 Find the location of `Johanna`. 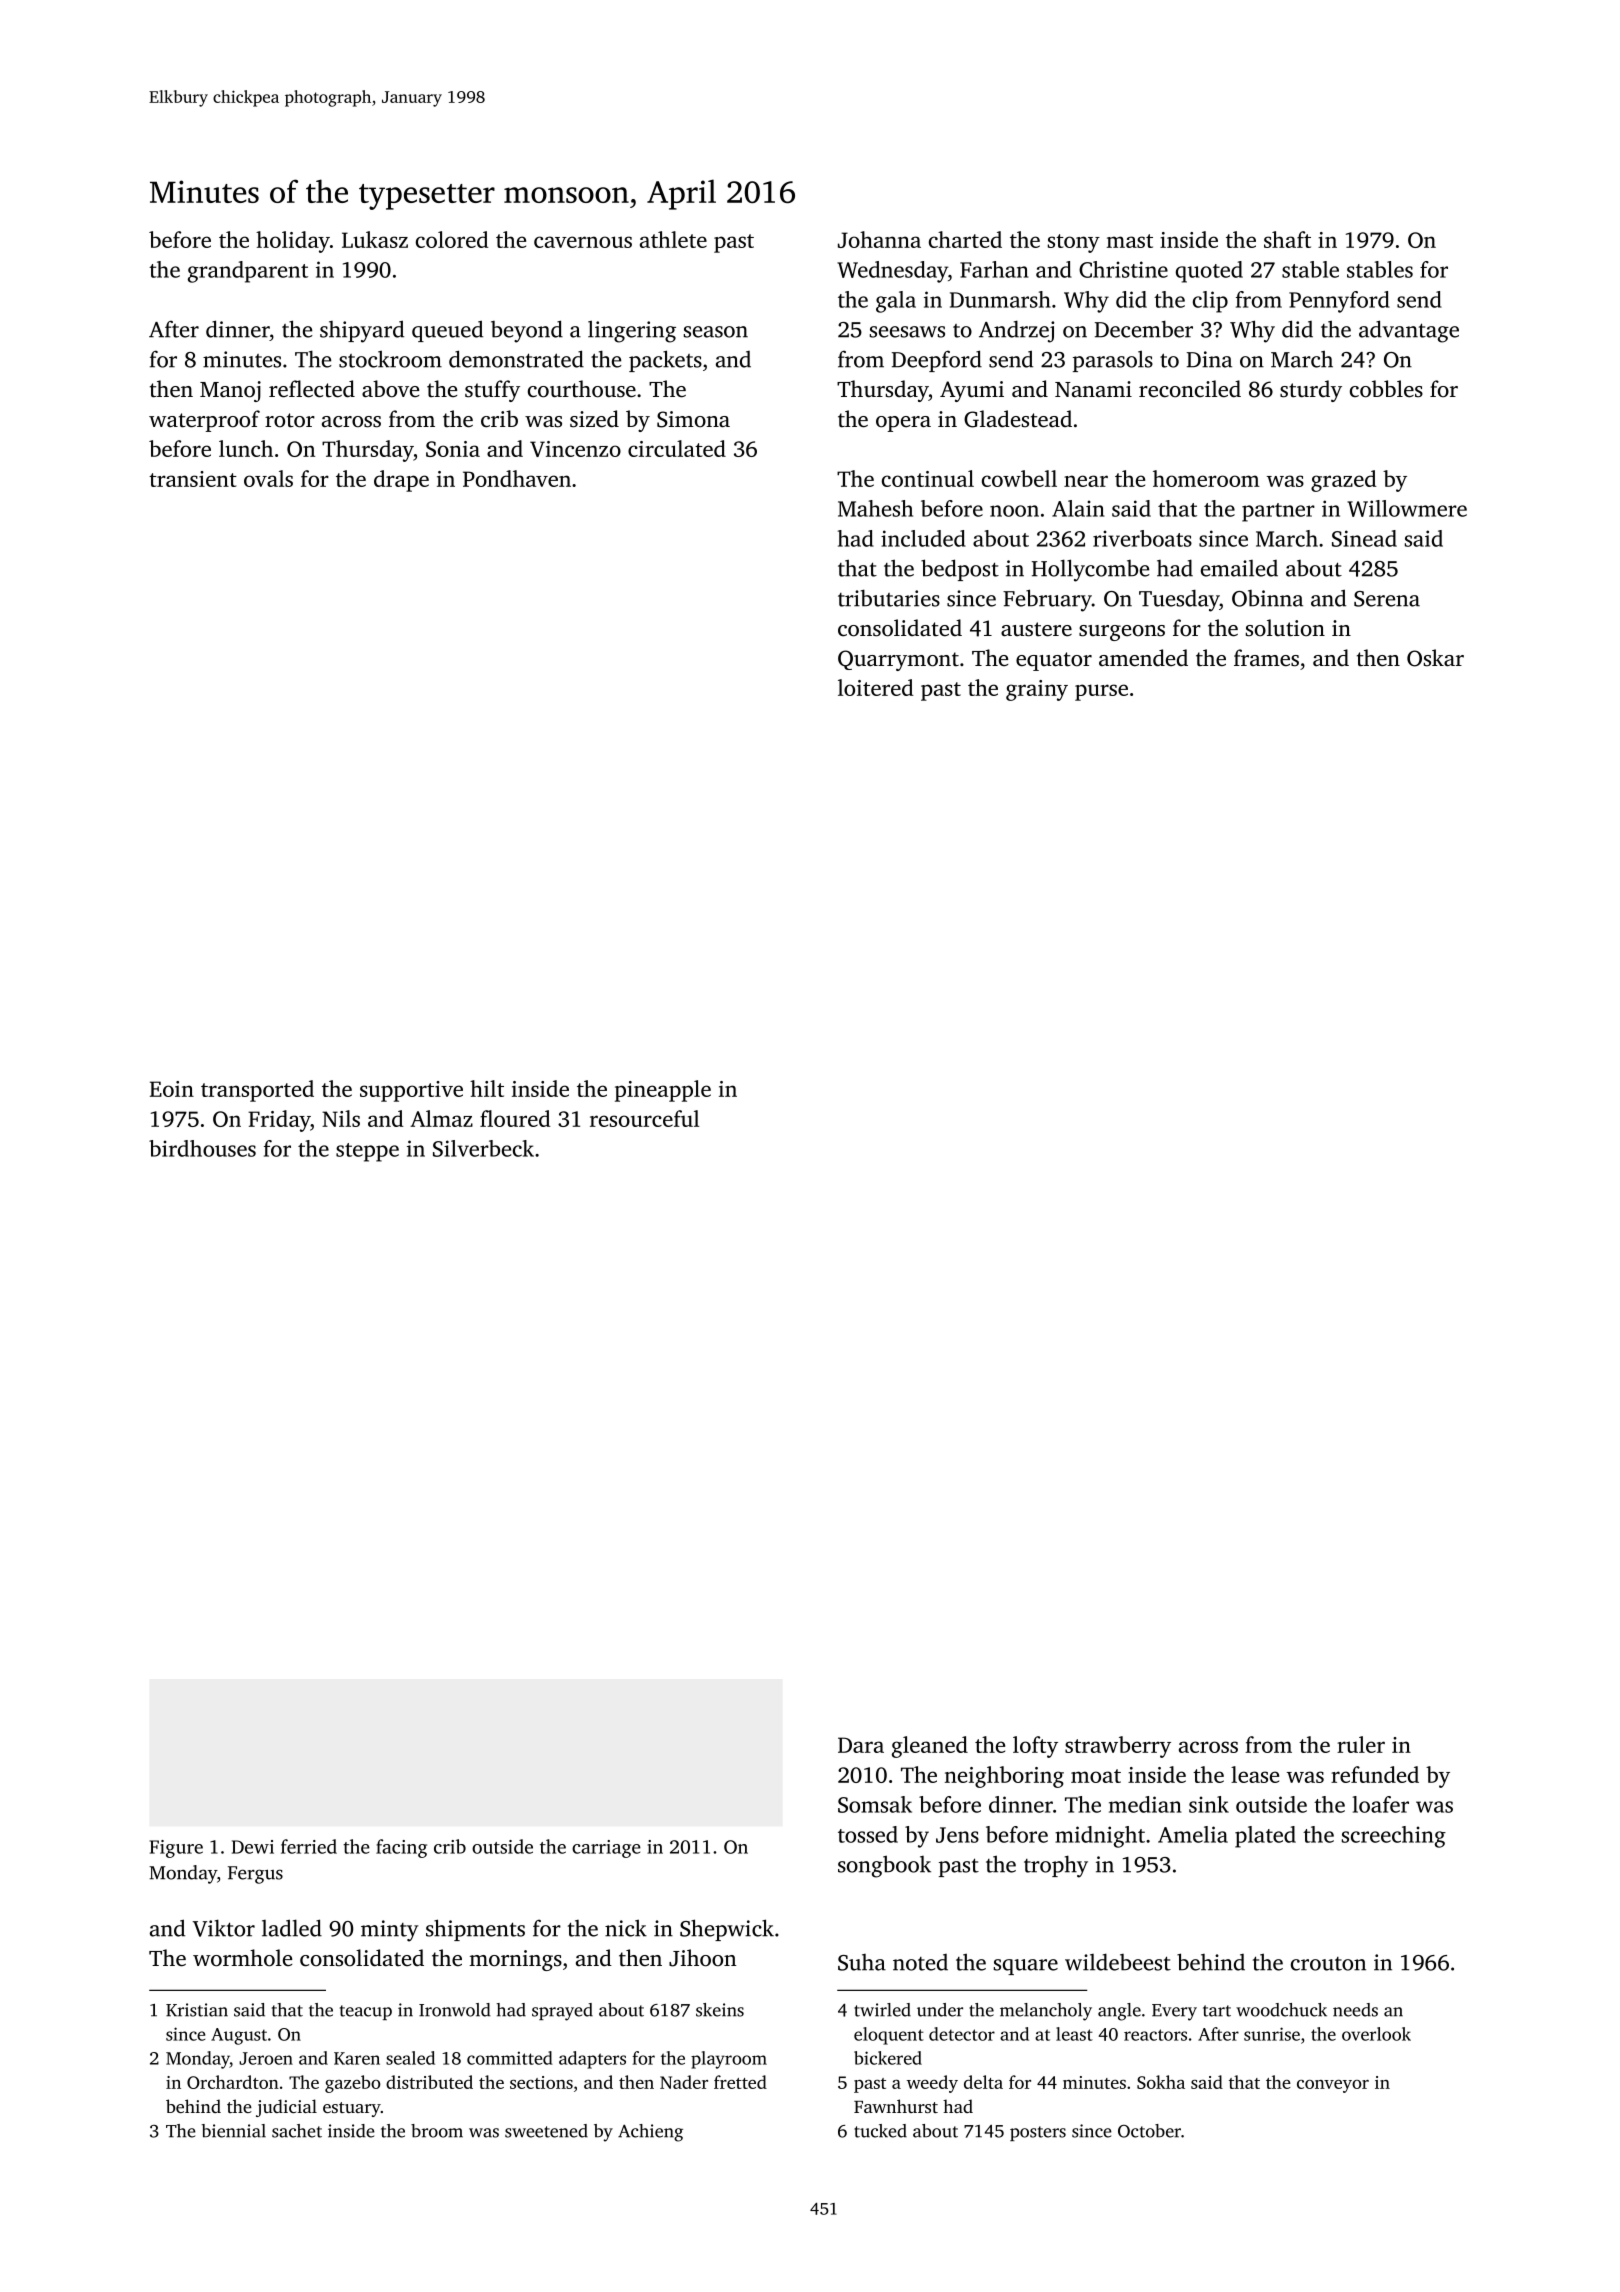

Johanna is located at coordinates (879, 239).
